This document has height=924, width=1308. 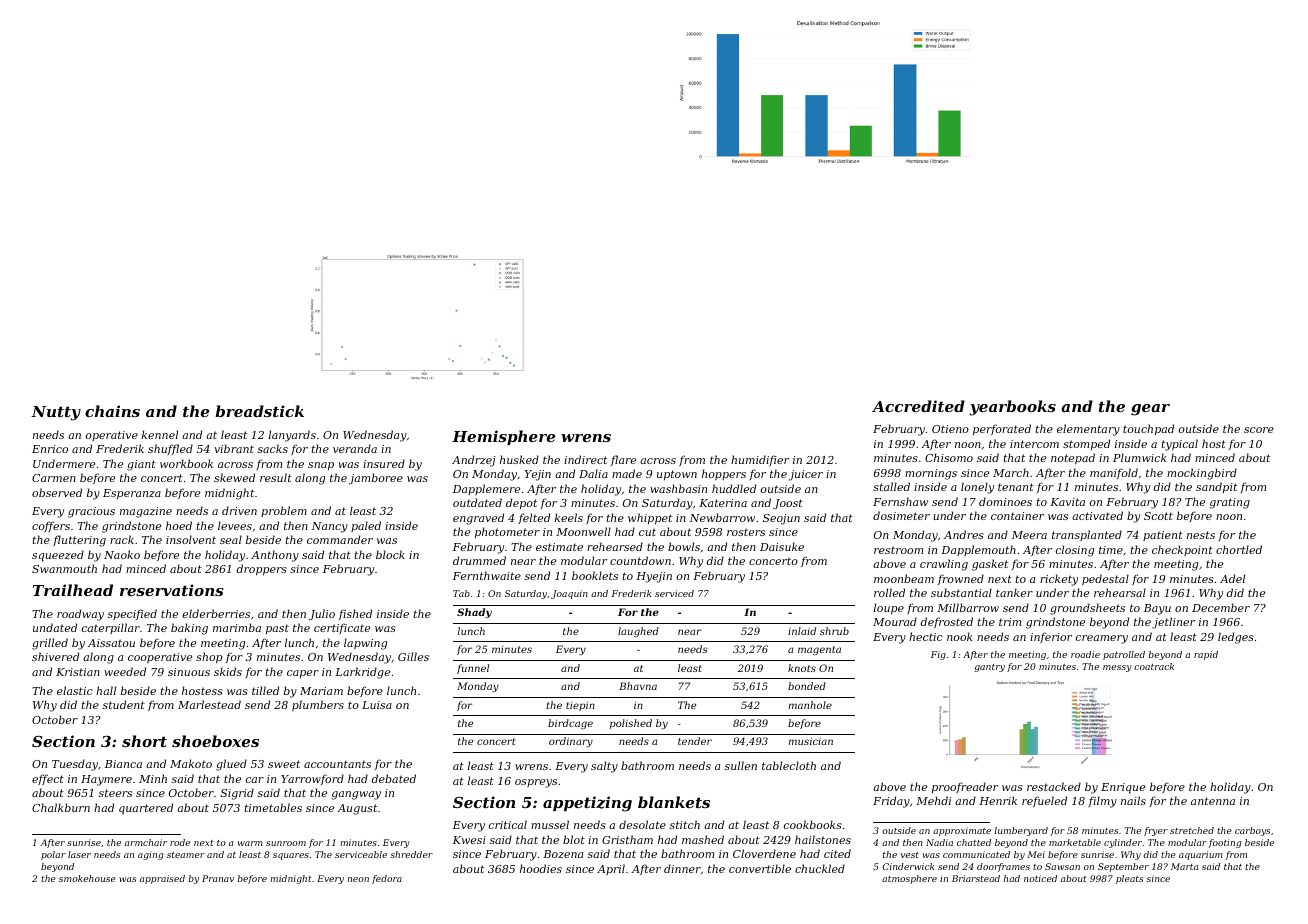 What do you see at coordinates (536, 783) in the document?
I see `ospreys` at bounding box center [536, 783].
